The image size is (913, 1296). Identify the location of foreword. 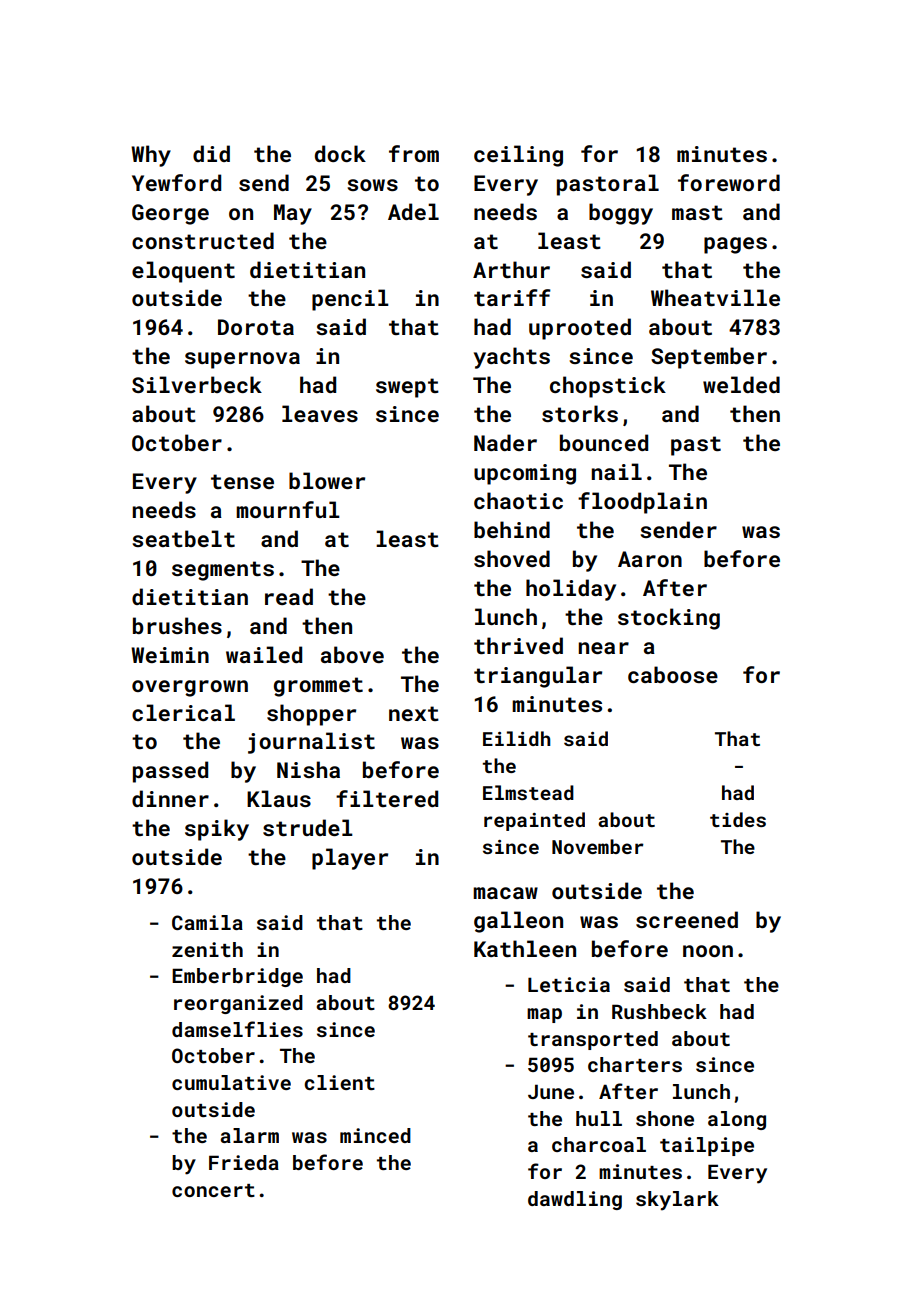
(729, 182).
